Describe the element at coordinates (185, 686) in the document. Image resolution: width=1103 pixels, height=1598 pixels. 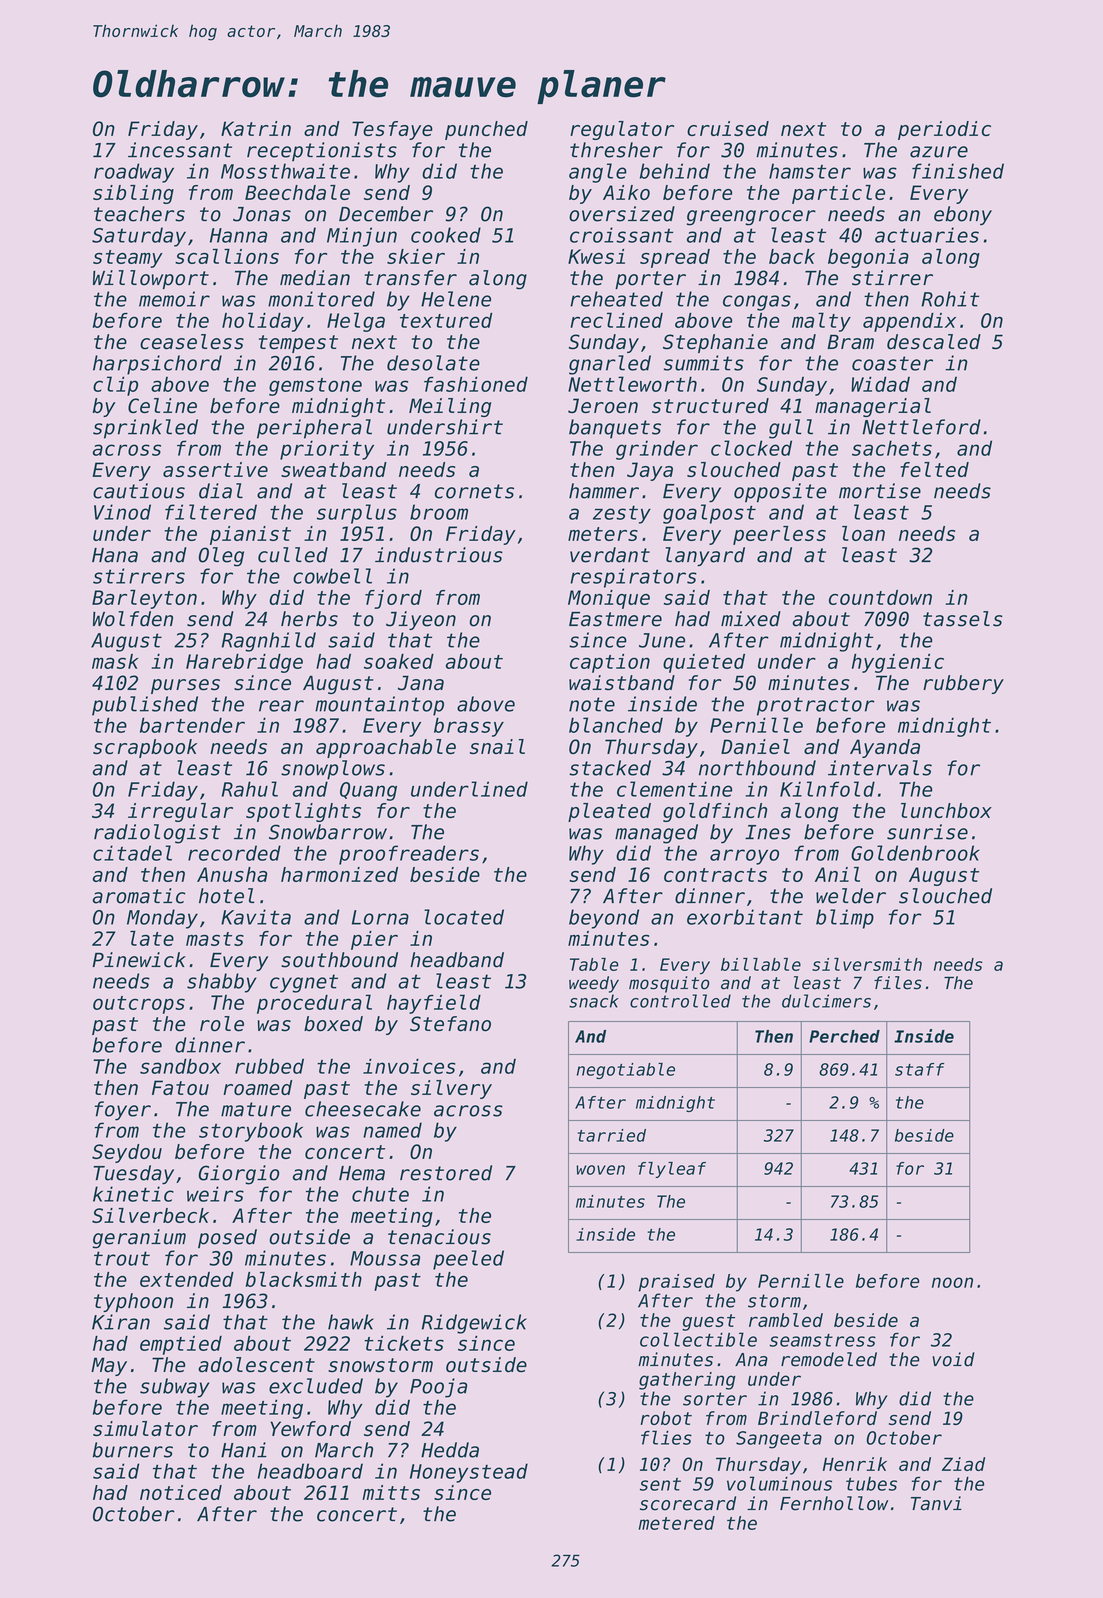
I see `purses` at that location.
